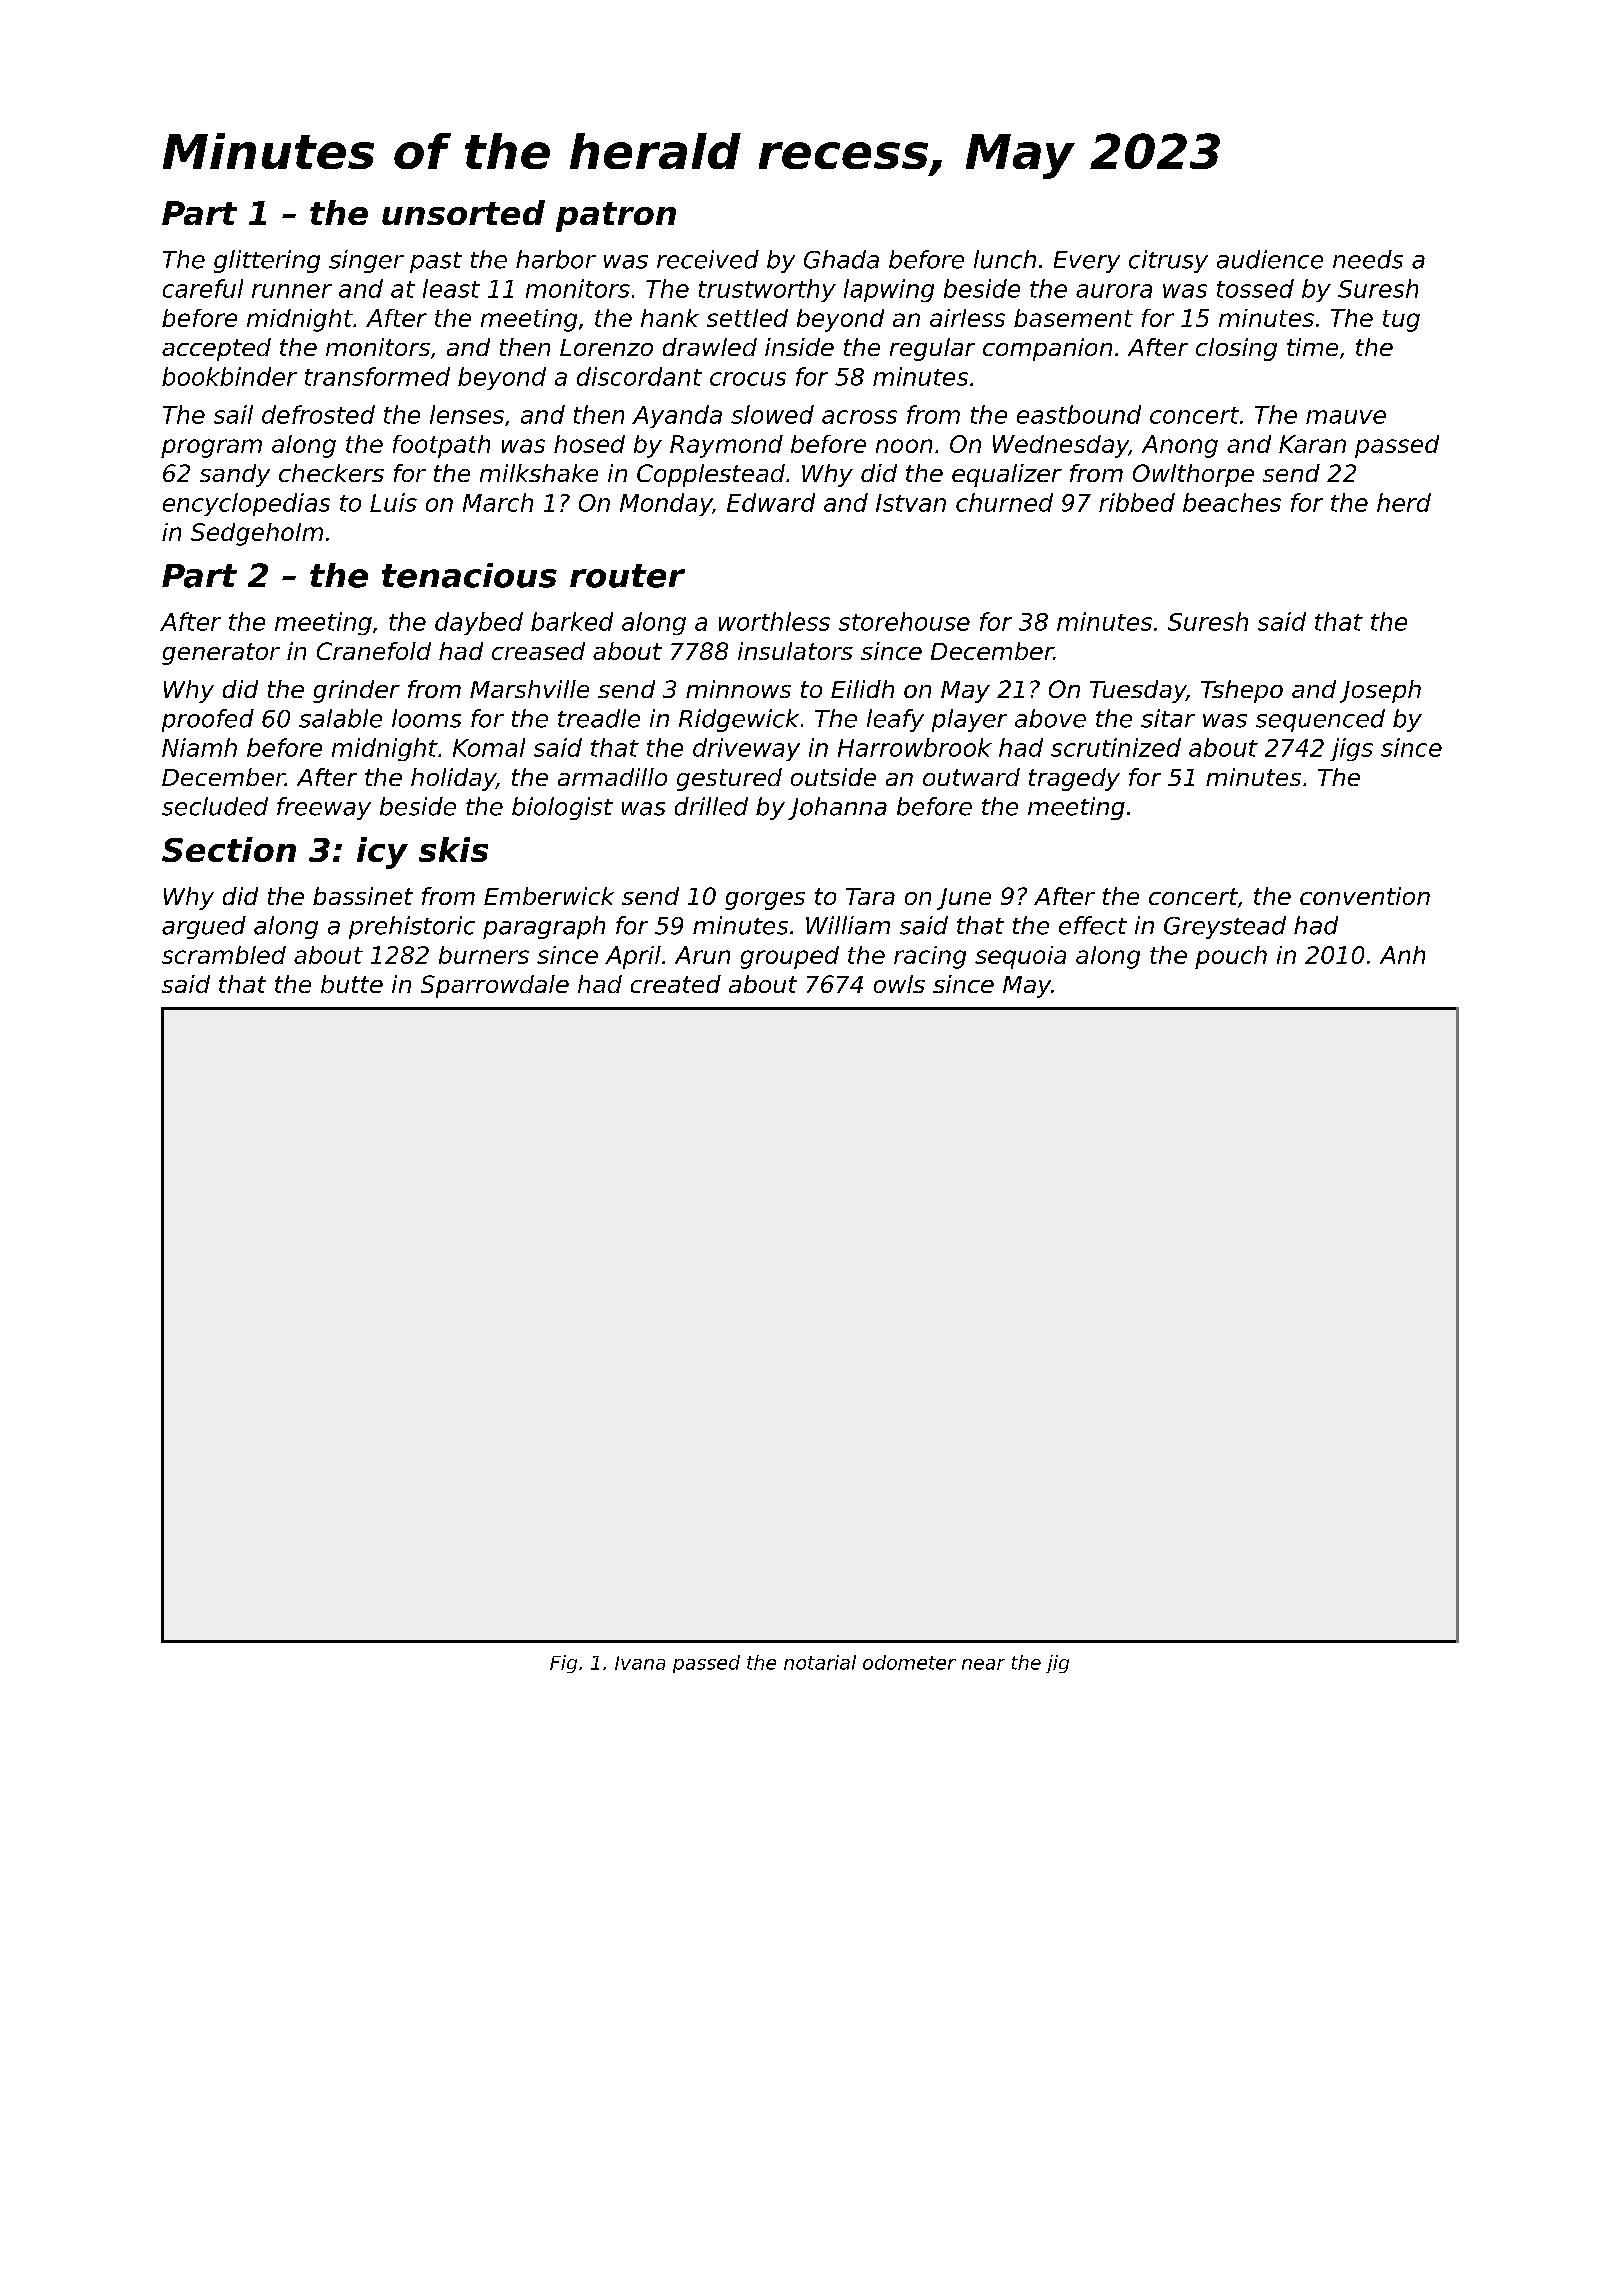  I want to click on sequoia, so click(1020, 957).
